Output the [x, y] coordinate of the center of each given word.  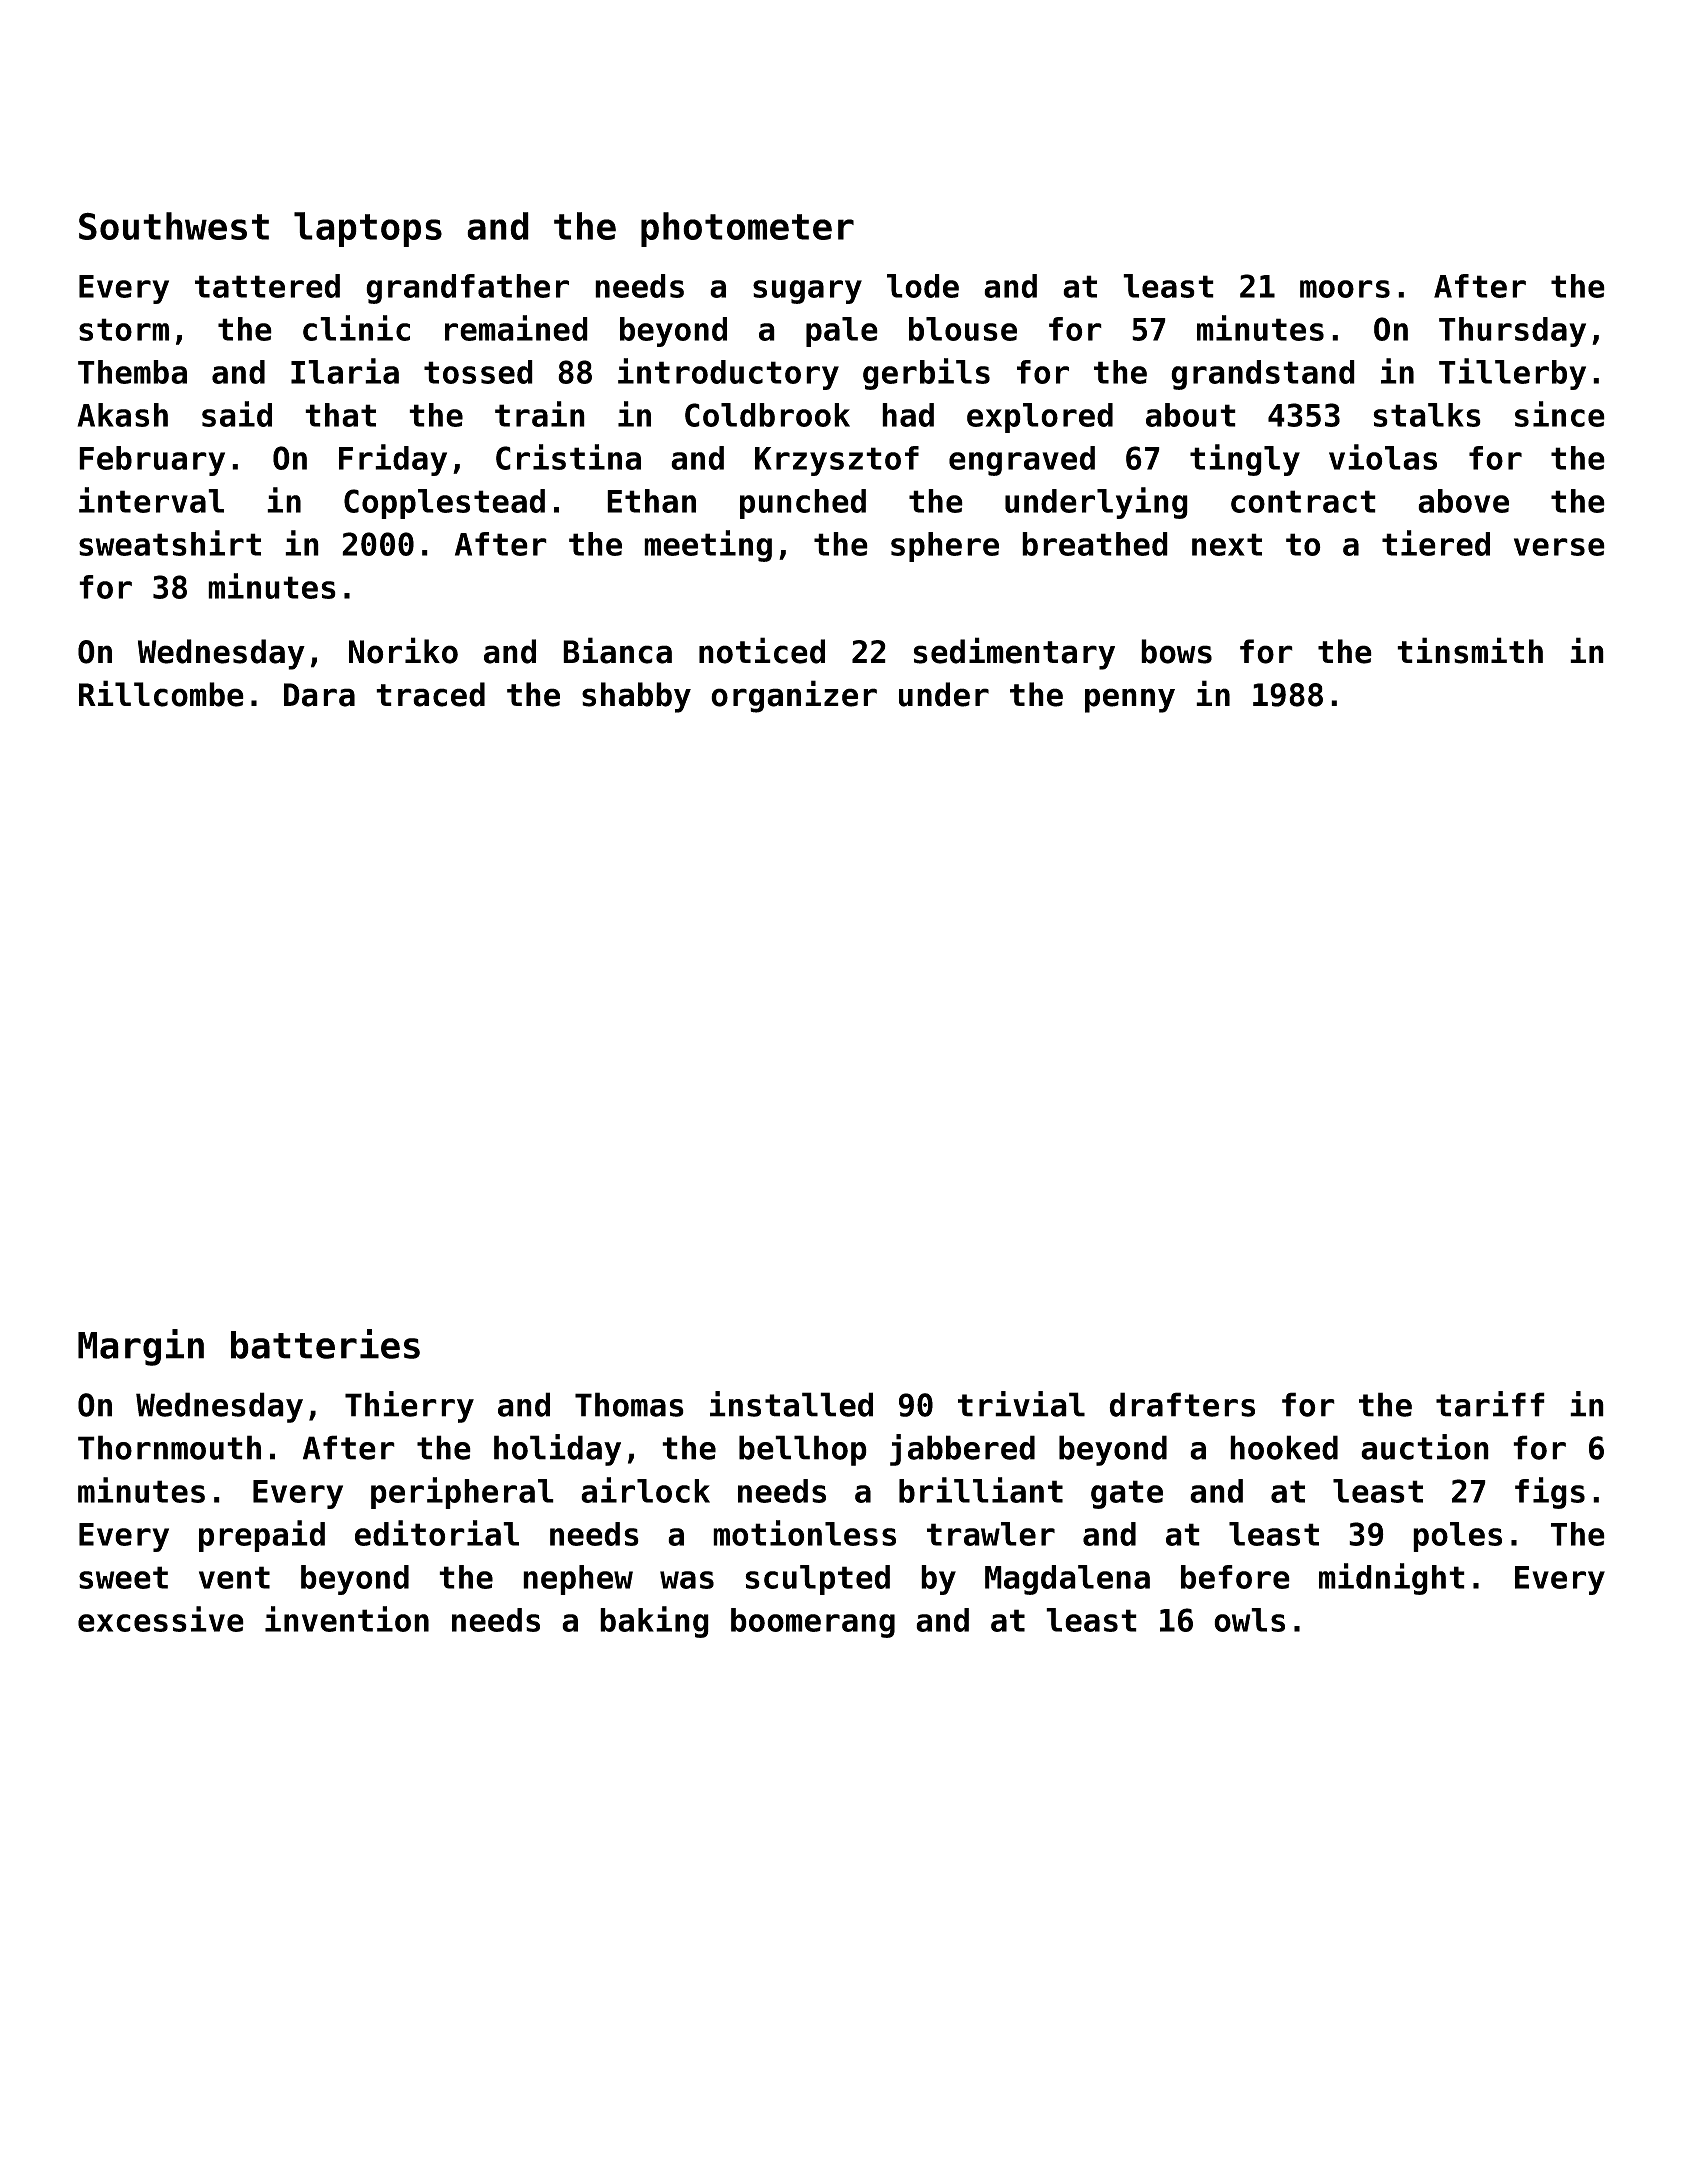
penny [1130, 700]
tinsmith [1470, 650]
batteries [325, 1344]
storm [124, 329]
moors [1345, 289]
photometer [747, 229]
